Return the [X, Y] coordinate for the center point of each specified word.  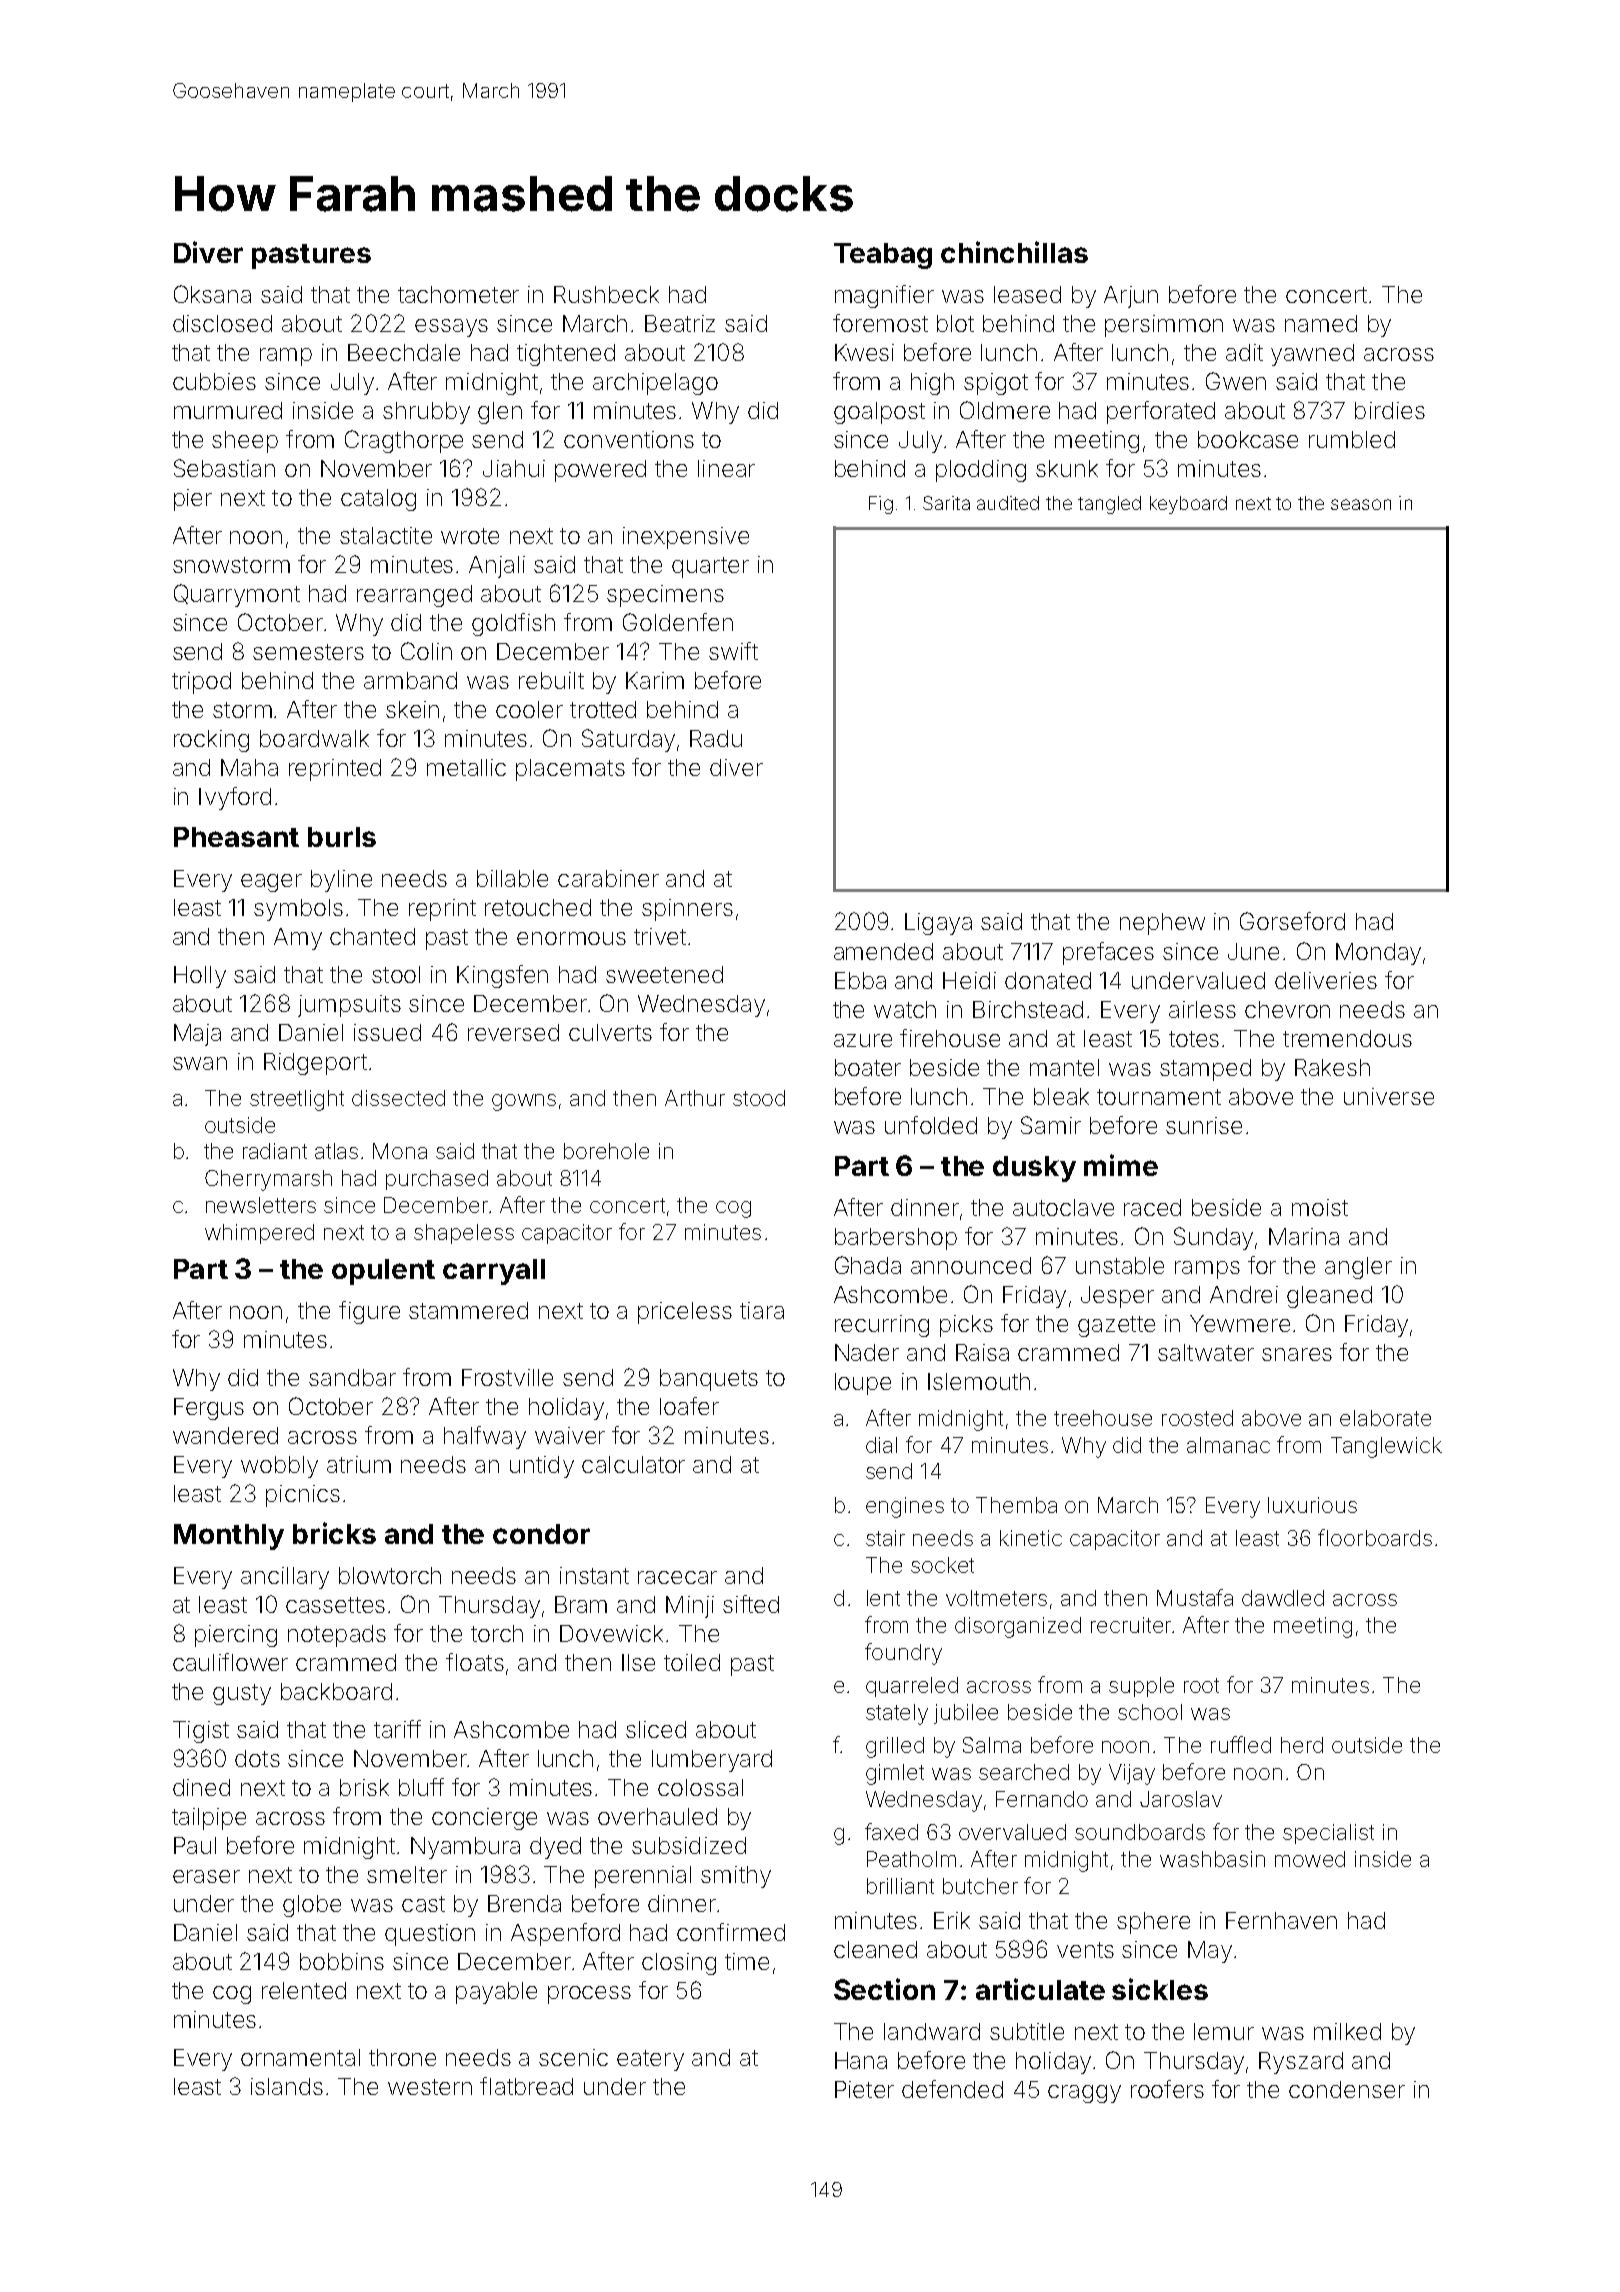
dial [881, 1445]
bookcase [1248, 439]
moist [1320, 1207]
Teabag [883, 256]
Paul [195, 1845]
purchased [437, 1180]
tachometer [458, 294]
